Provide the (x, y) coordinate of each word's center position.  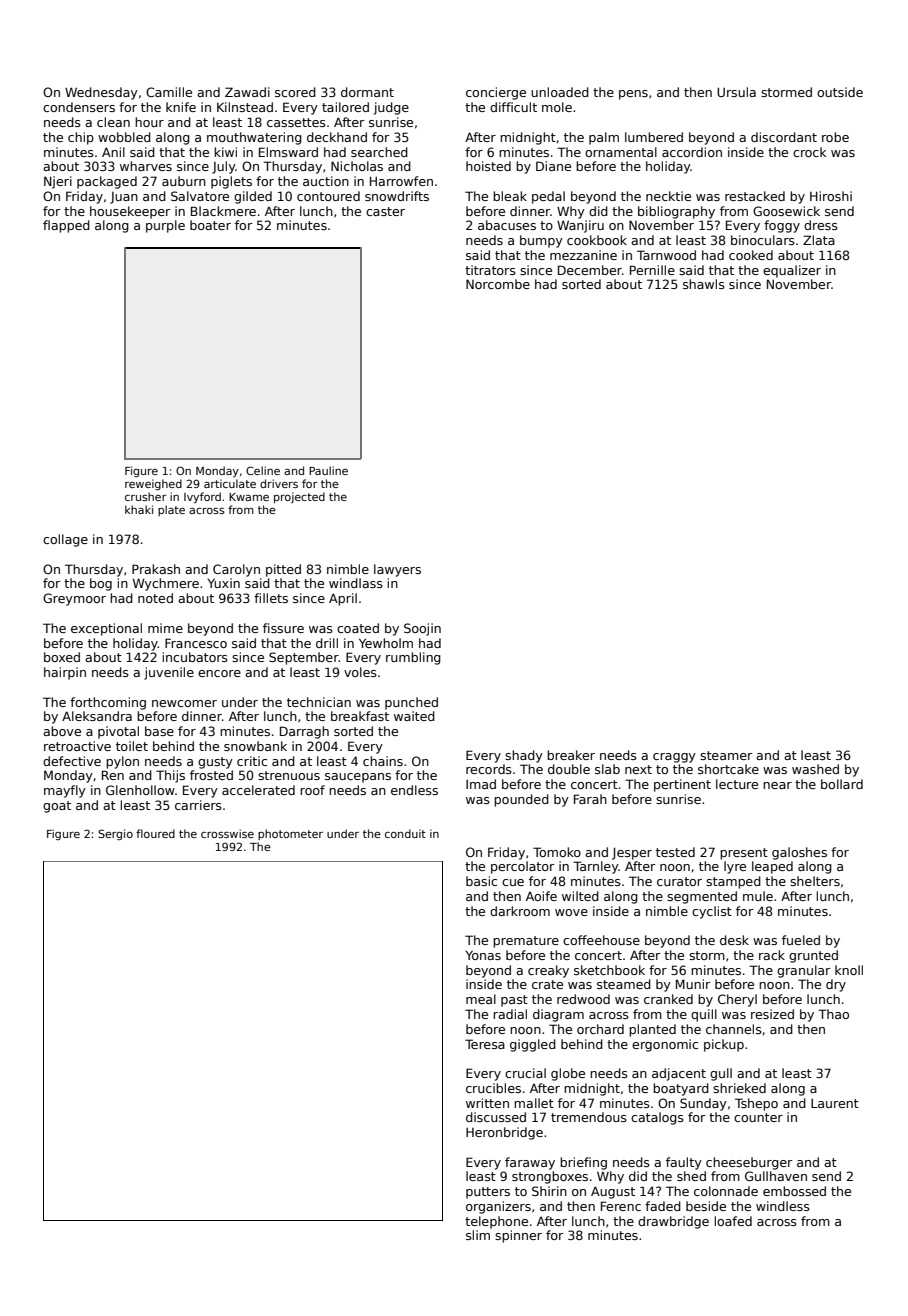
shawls (704, 284)
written (487, 1103)
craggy (674, 758)
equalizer (792, 271)
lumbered (654, 137)
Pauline (328, 470)
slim (478, 1235)
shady (524, 756)
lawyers (397, 570)
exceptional (106, 629)
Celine (263, 470)
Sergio (115, 834)
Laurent (835, 1103)
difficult (513, 107)
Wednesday (101, 93)
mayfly (65, 791)
